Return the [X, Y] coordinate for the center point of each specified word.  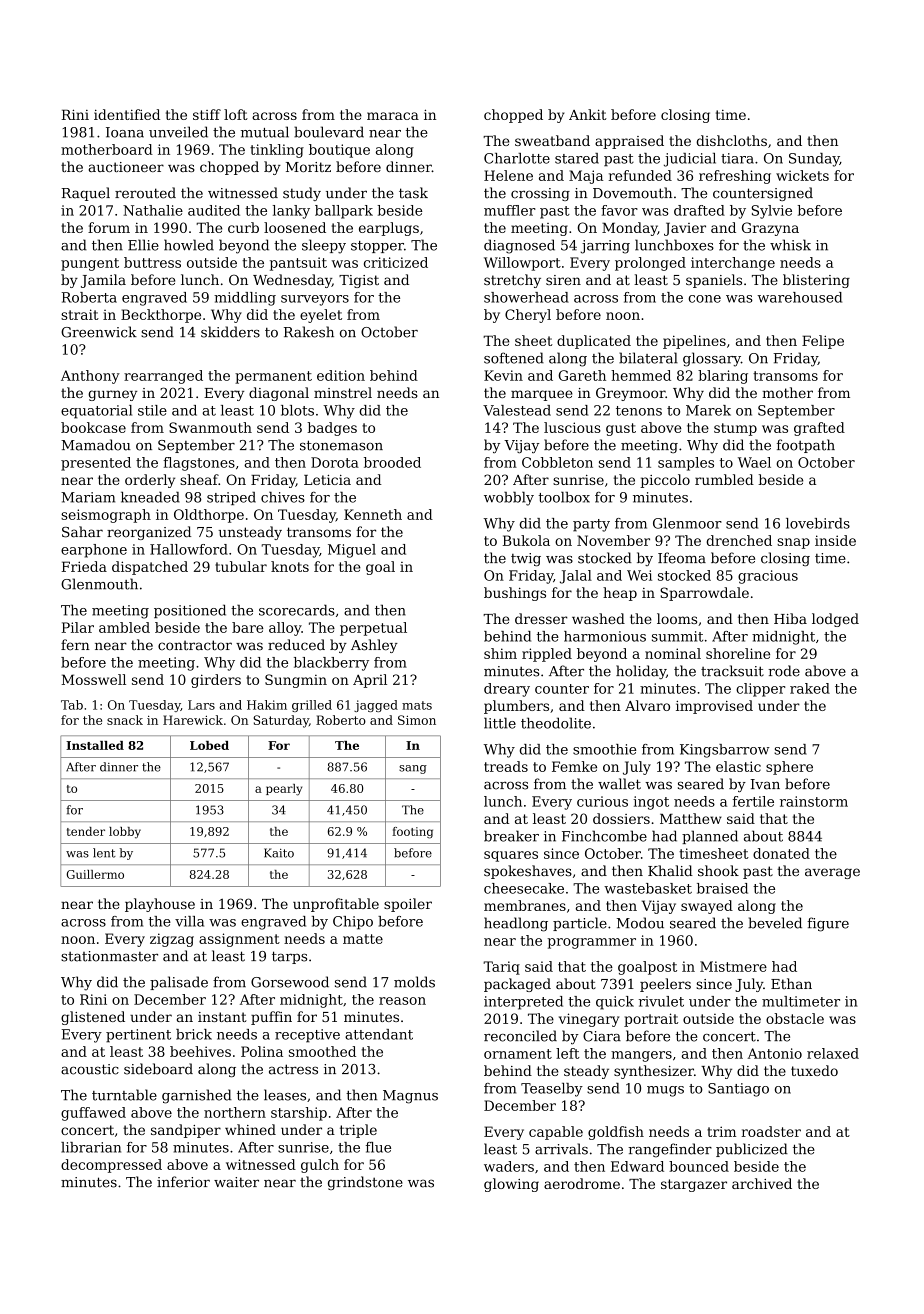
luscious [572, 427]
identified [127, 114]
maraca [393, 116]
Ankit [588, 114]
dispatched [150, 568]
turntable [124, 1095]
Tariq [501, 968]
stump [735, 429]
